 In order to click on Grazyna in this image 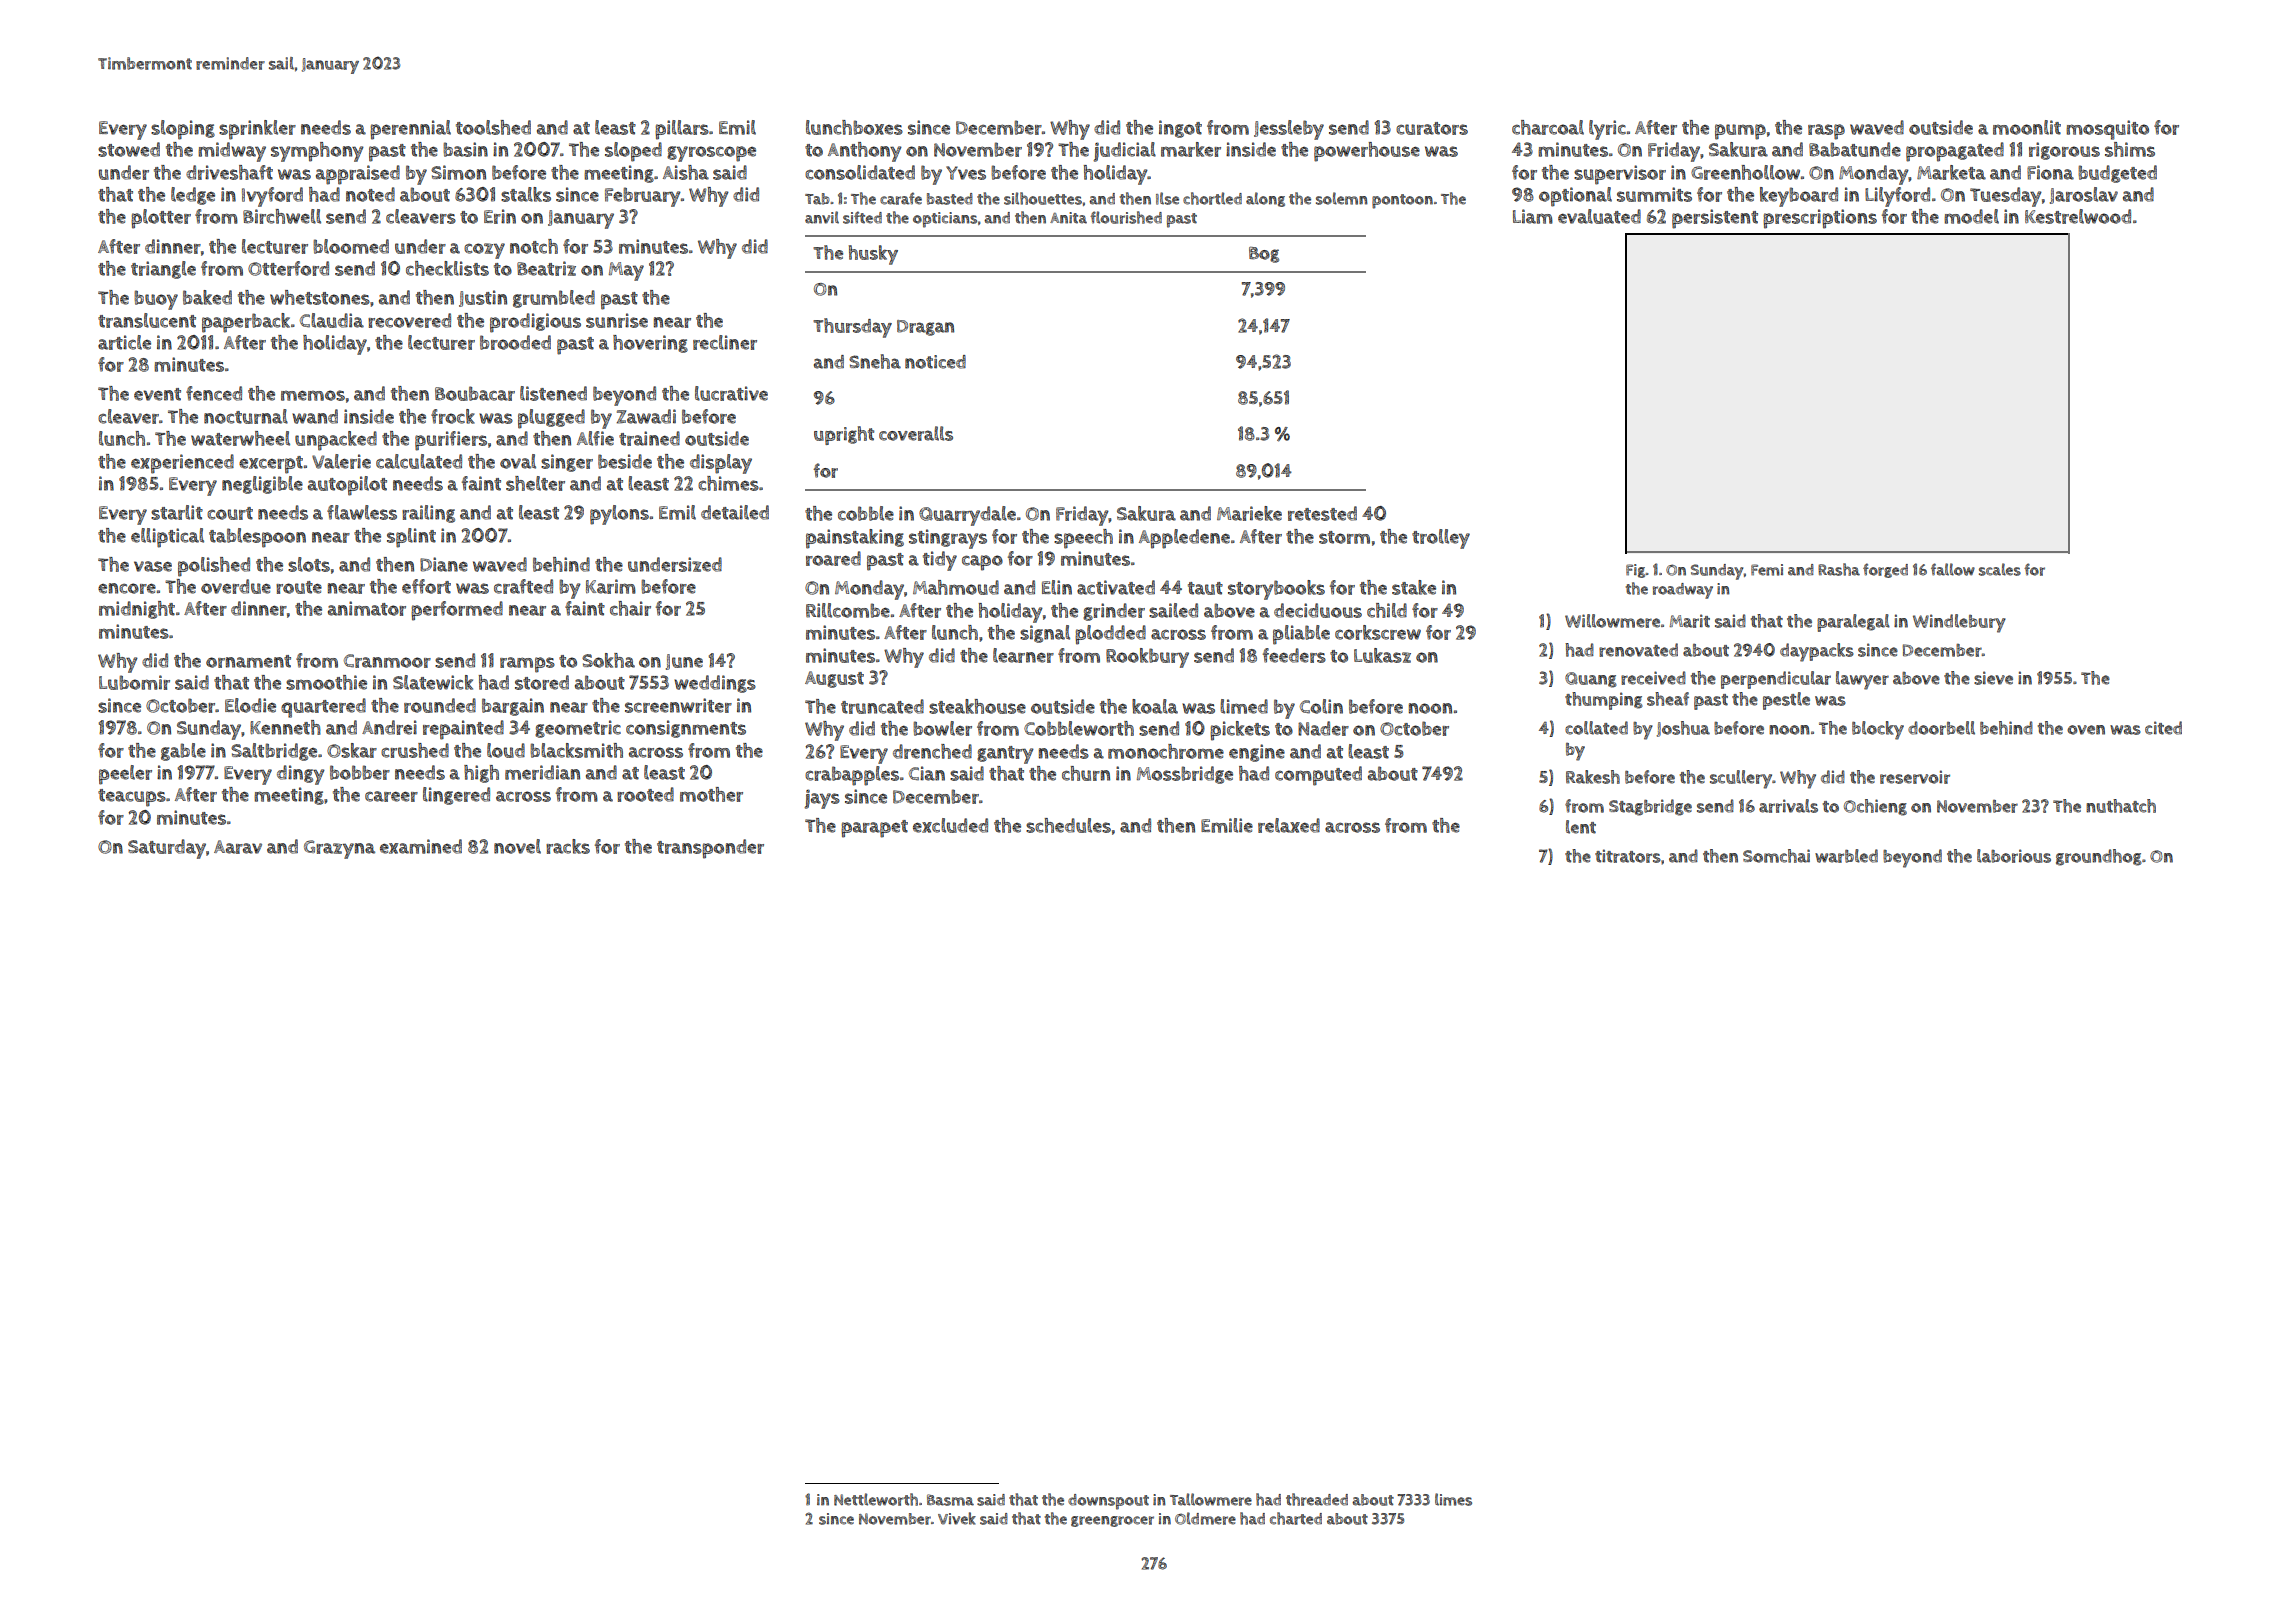, I will do `click(339, 849)`.
